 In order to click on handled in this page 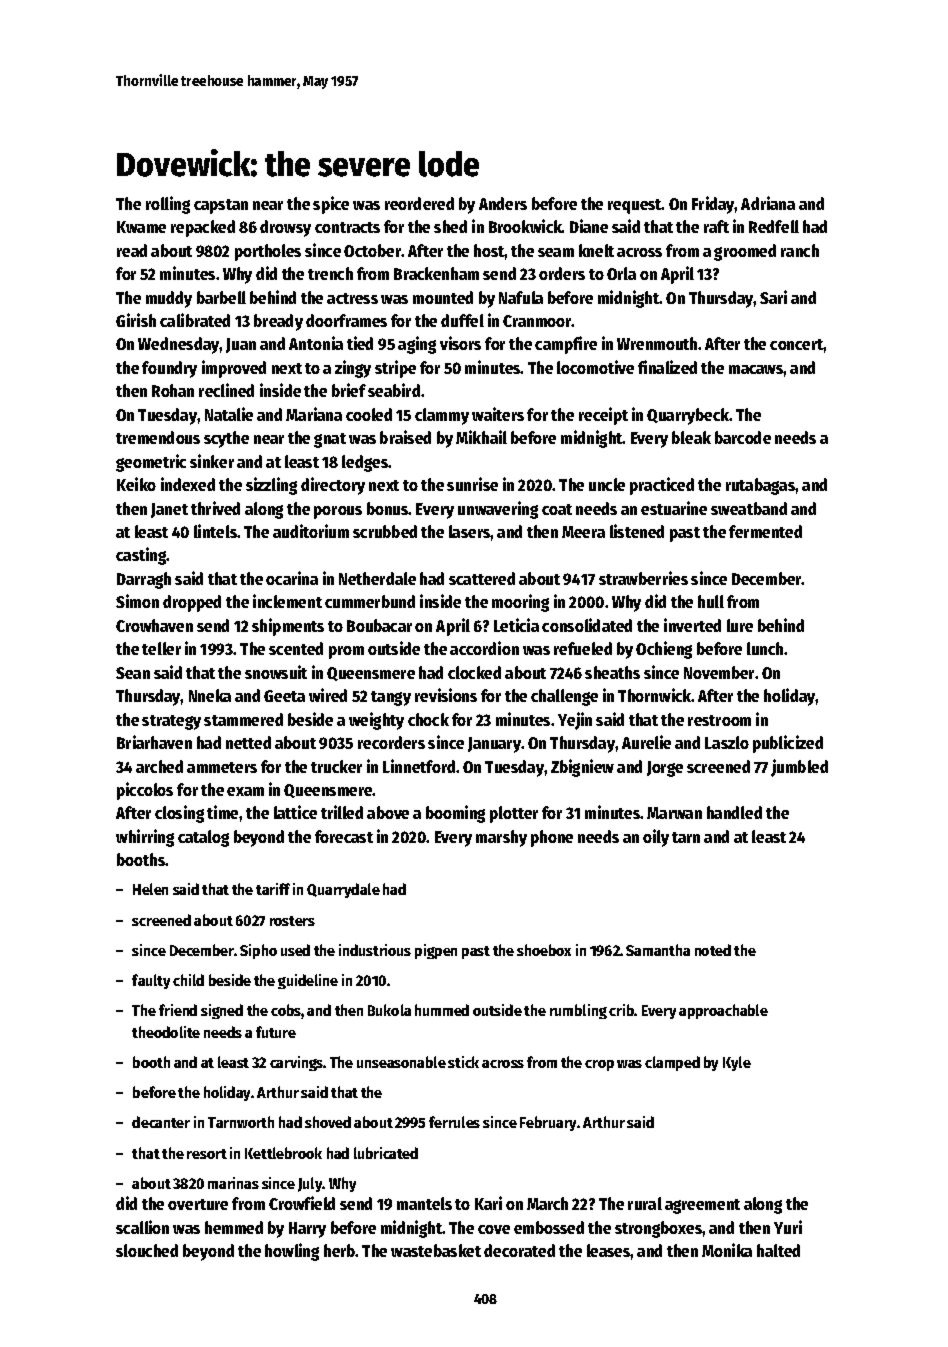, I will do `click(734, 812)`.
